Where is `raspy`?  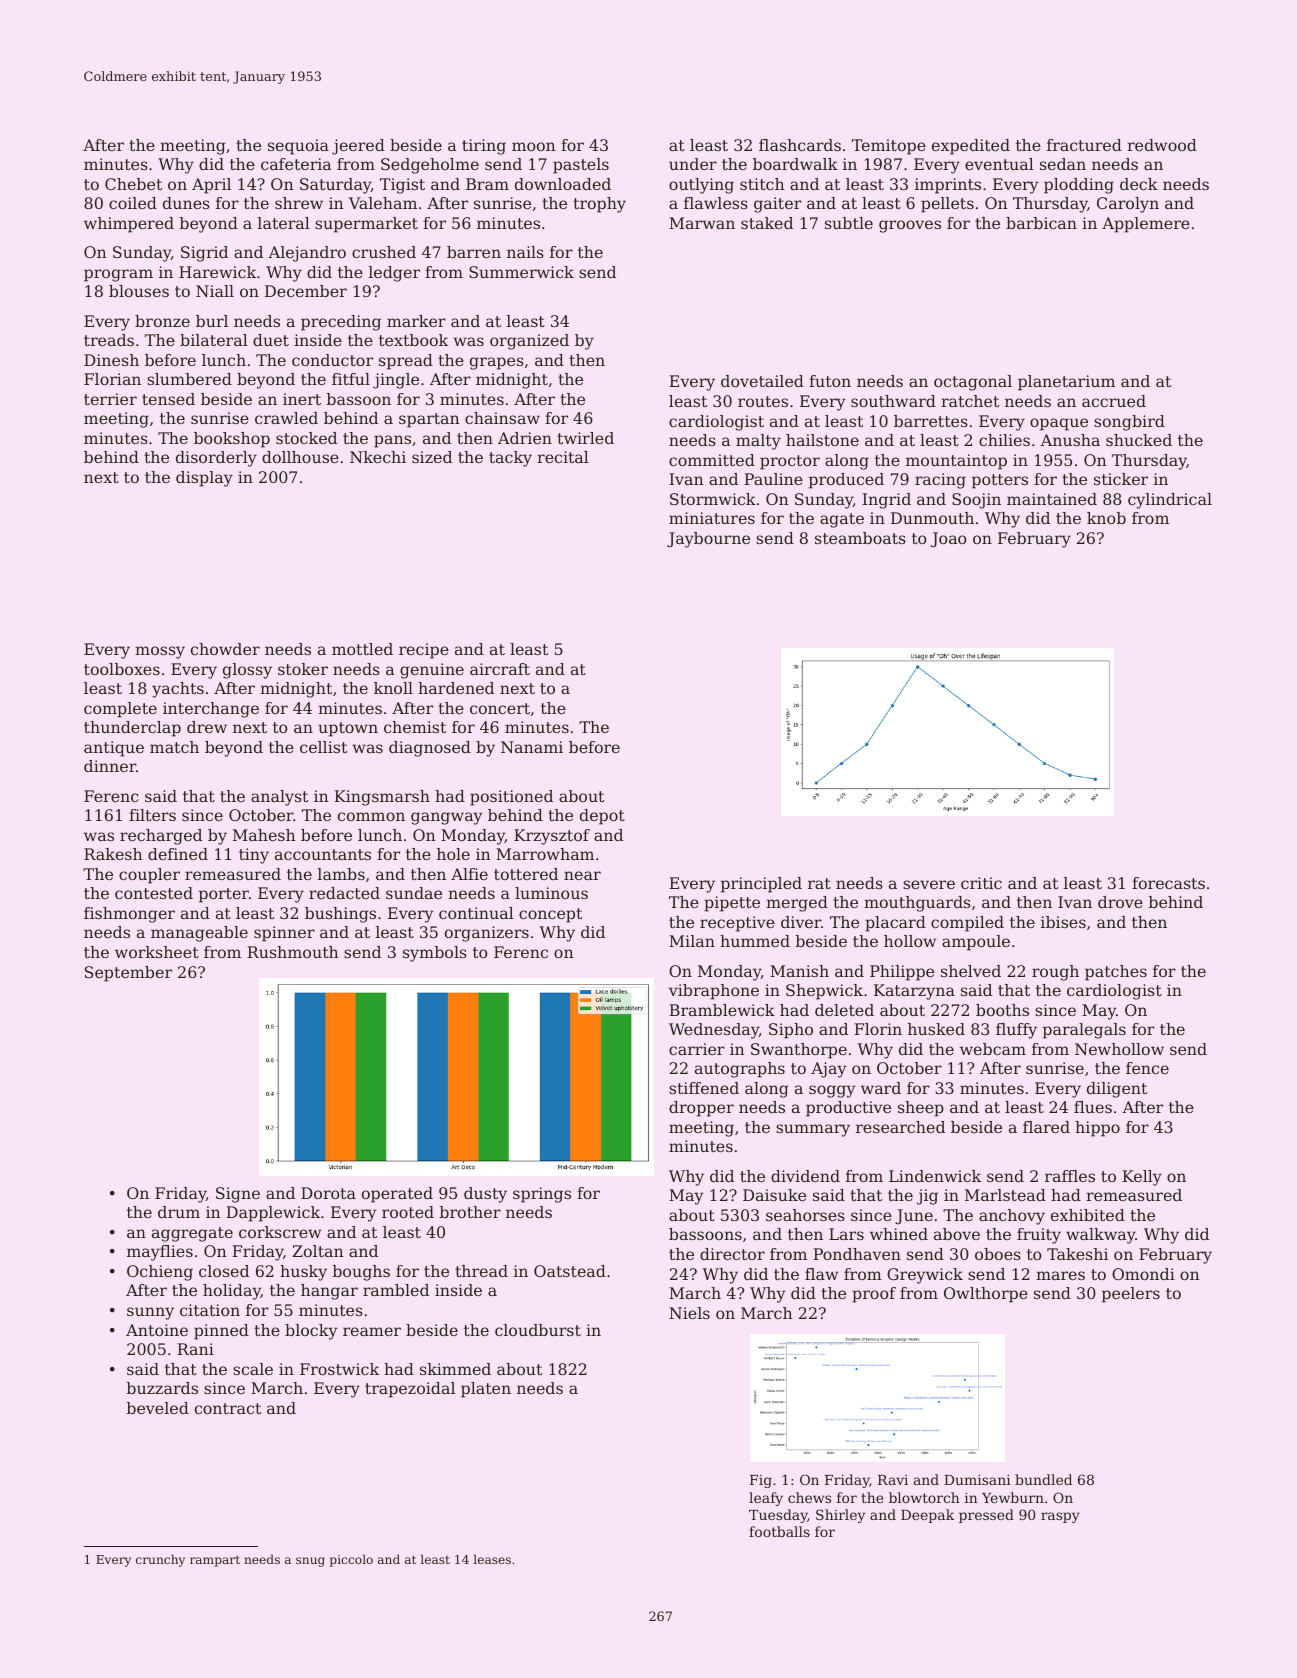 raspy is located at coordinates (1060, 1517).
